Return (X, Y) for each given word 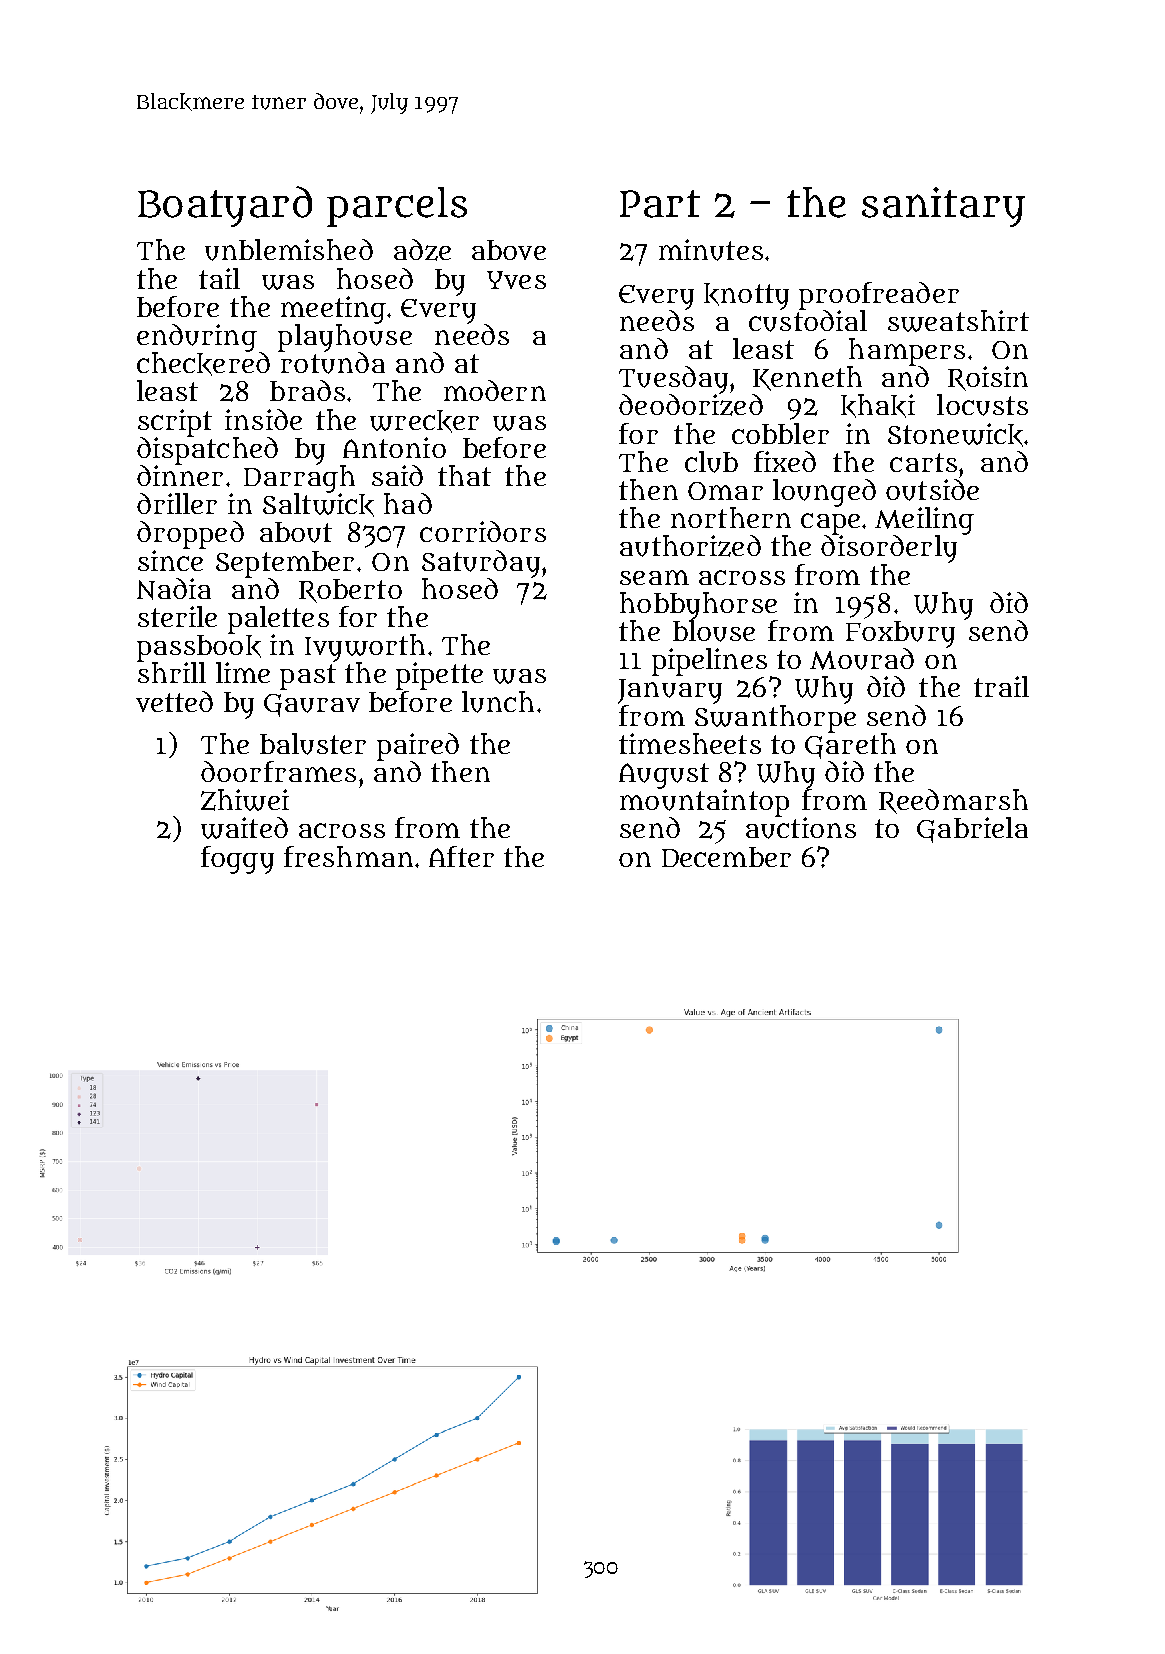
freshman (348, 856)
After (461, 856)
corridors (483, 531)
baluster (313, 744)
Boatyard (225, 206)
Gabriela (972, 830)
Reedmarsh (953, 801)
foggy (237, 860)
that (464, 475)
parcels (397, 207)
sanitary (943, 207)
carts (923, 462)
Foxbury (900, 634)
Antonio (394, 447)
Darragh (299, 479)
